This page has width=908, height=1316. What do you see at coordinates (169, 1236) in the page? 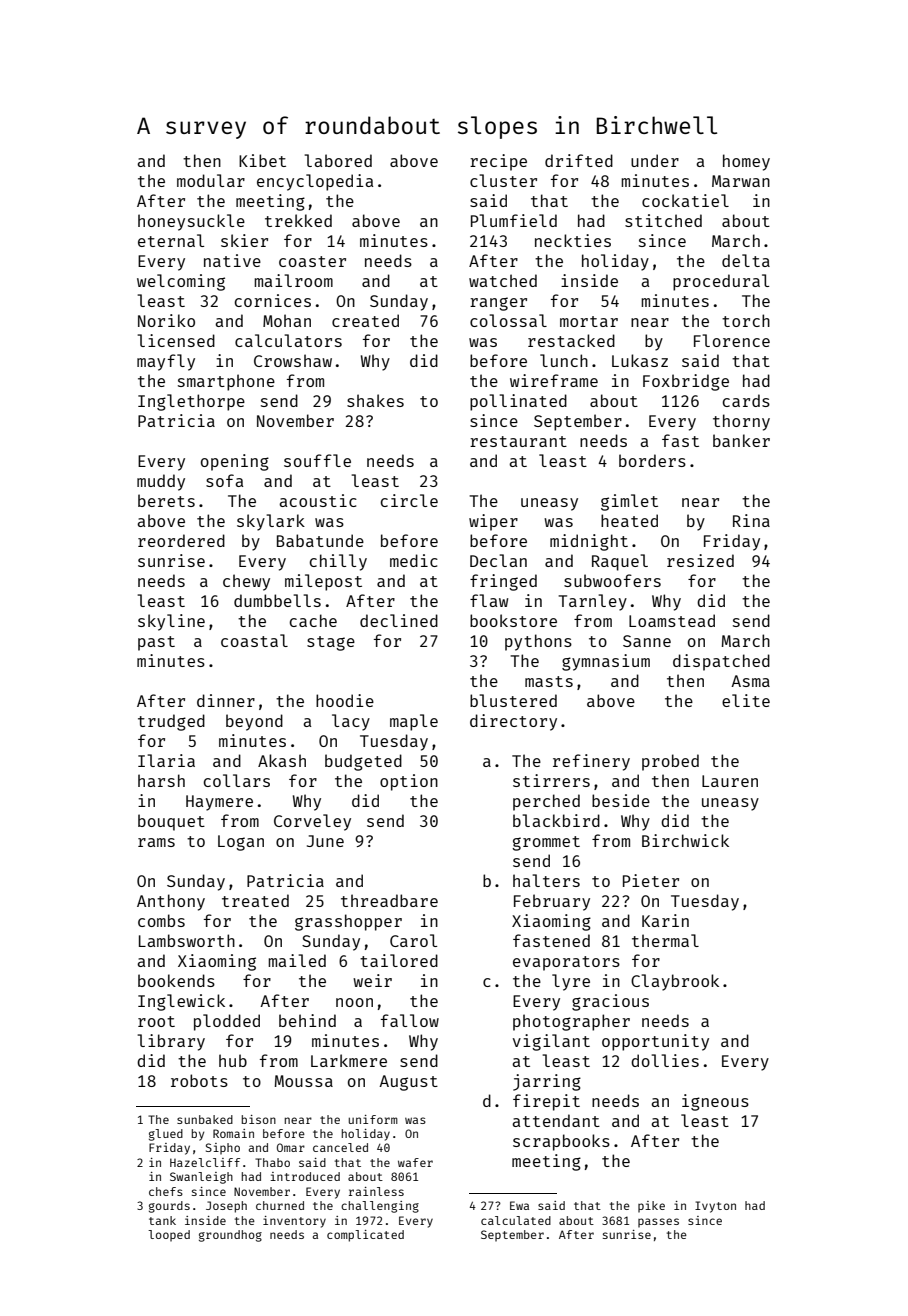
I see `looped` at bounding box center [169, 1236].
